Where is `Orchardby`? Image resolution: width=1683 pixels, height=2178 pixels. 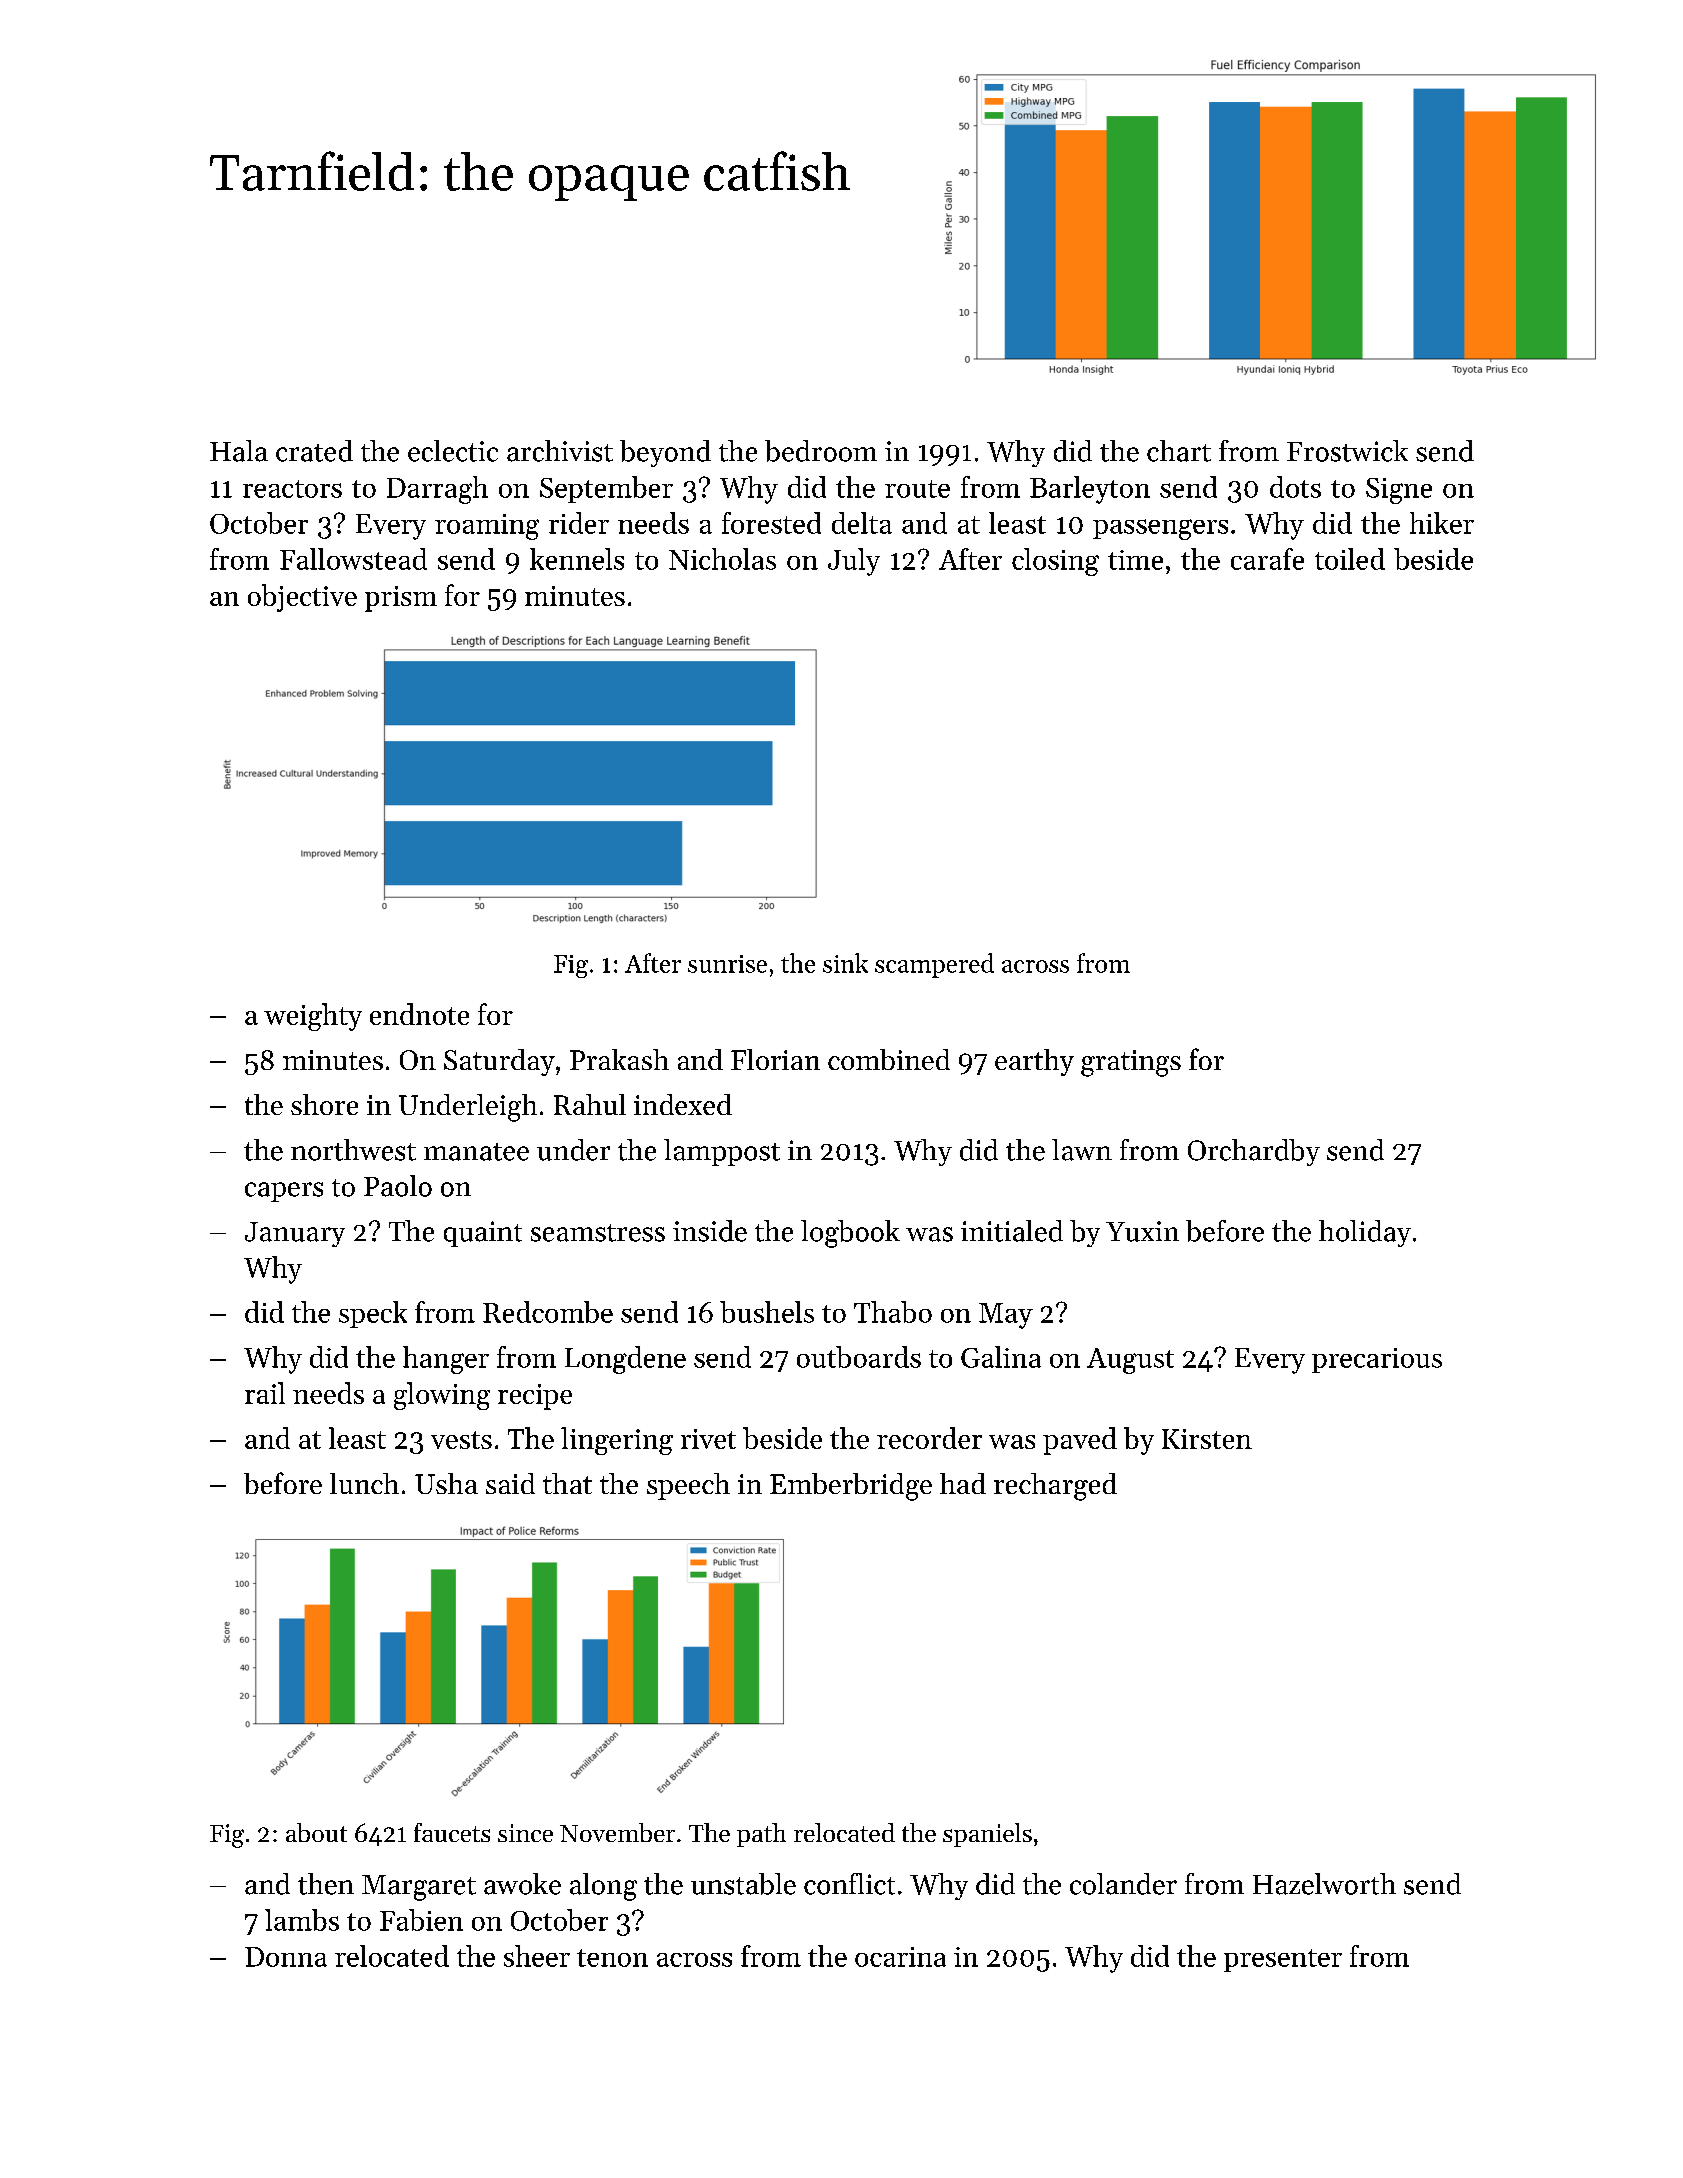
Orchardby is located at coordinates (1254, 1152).
